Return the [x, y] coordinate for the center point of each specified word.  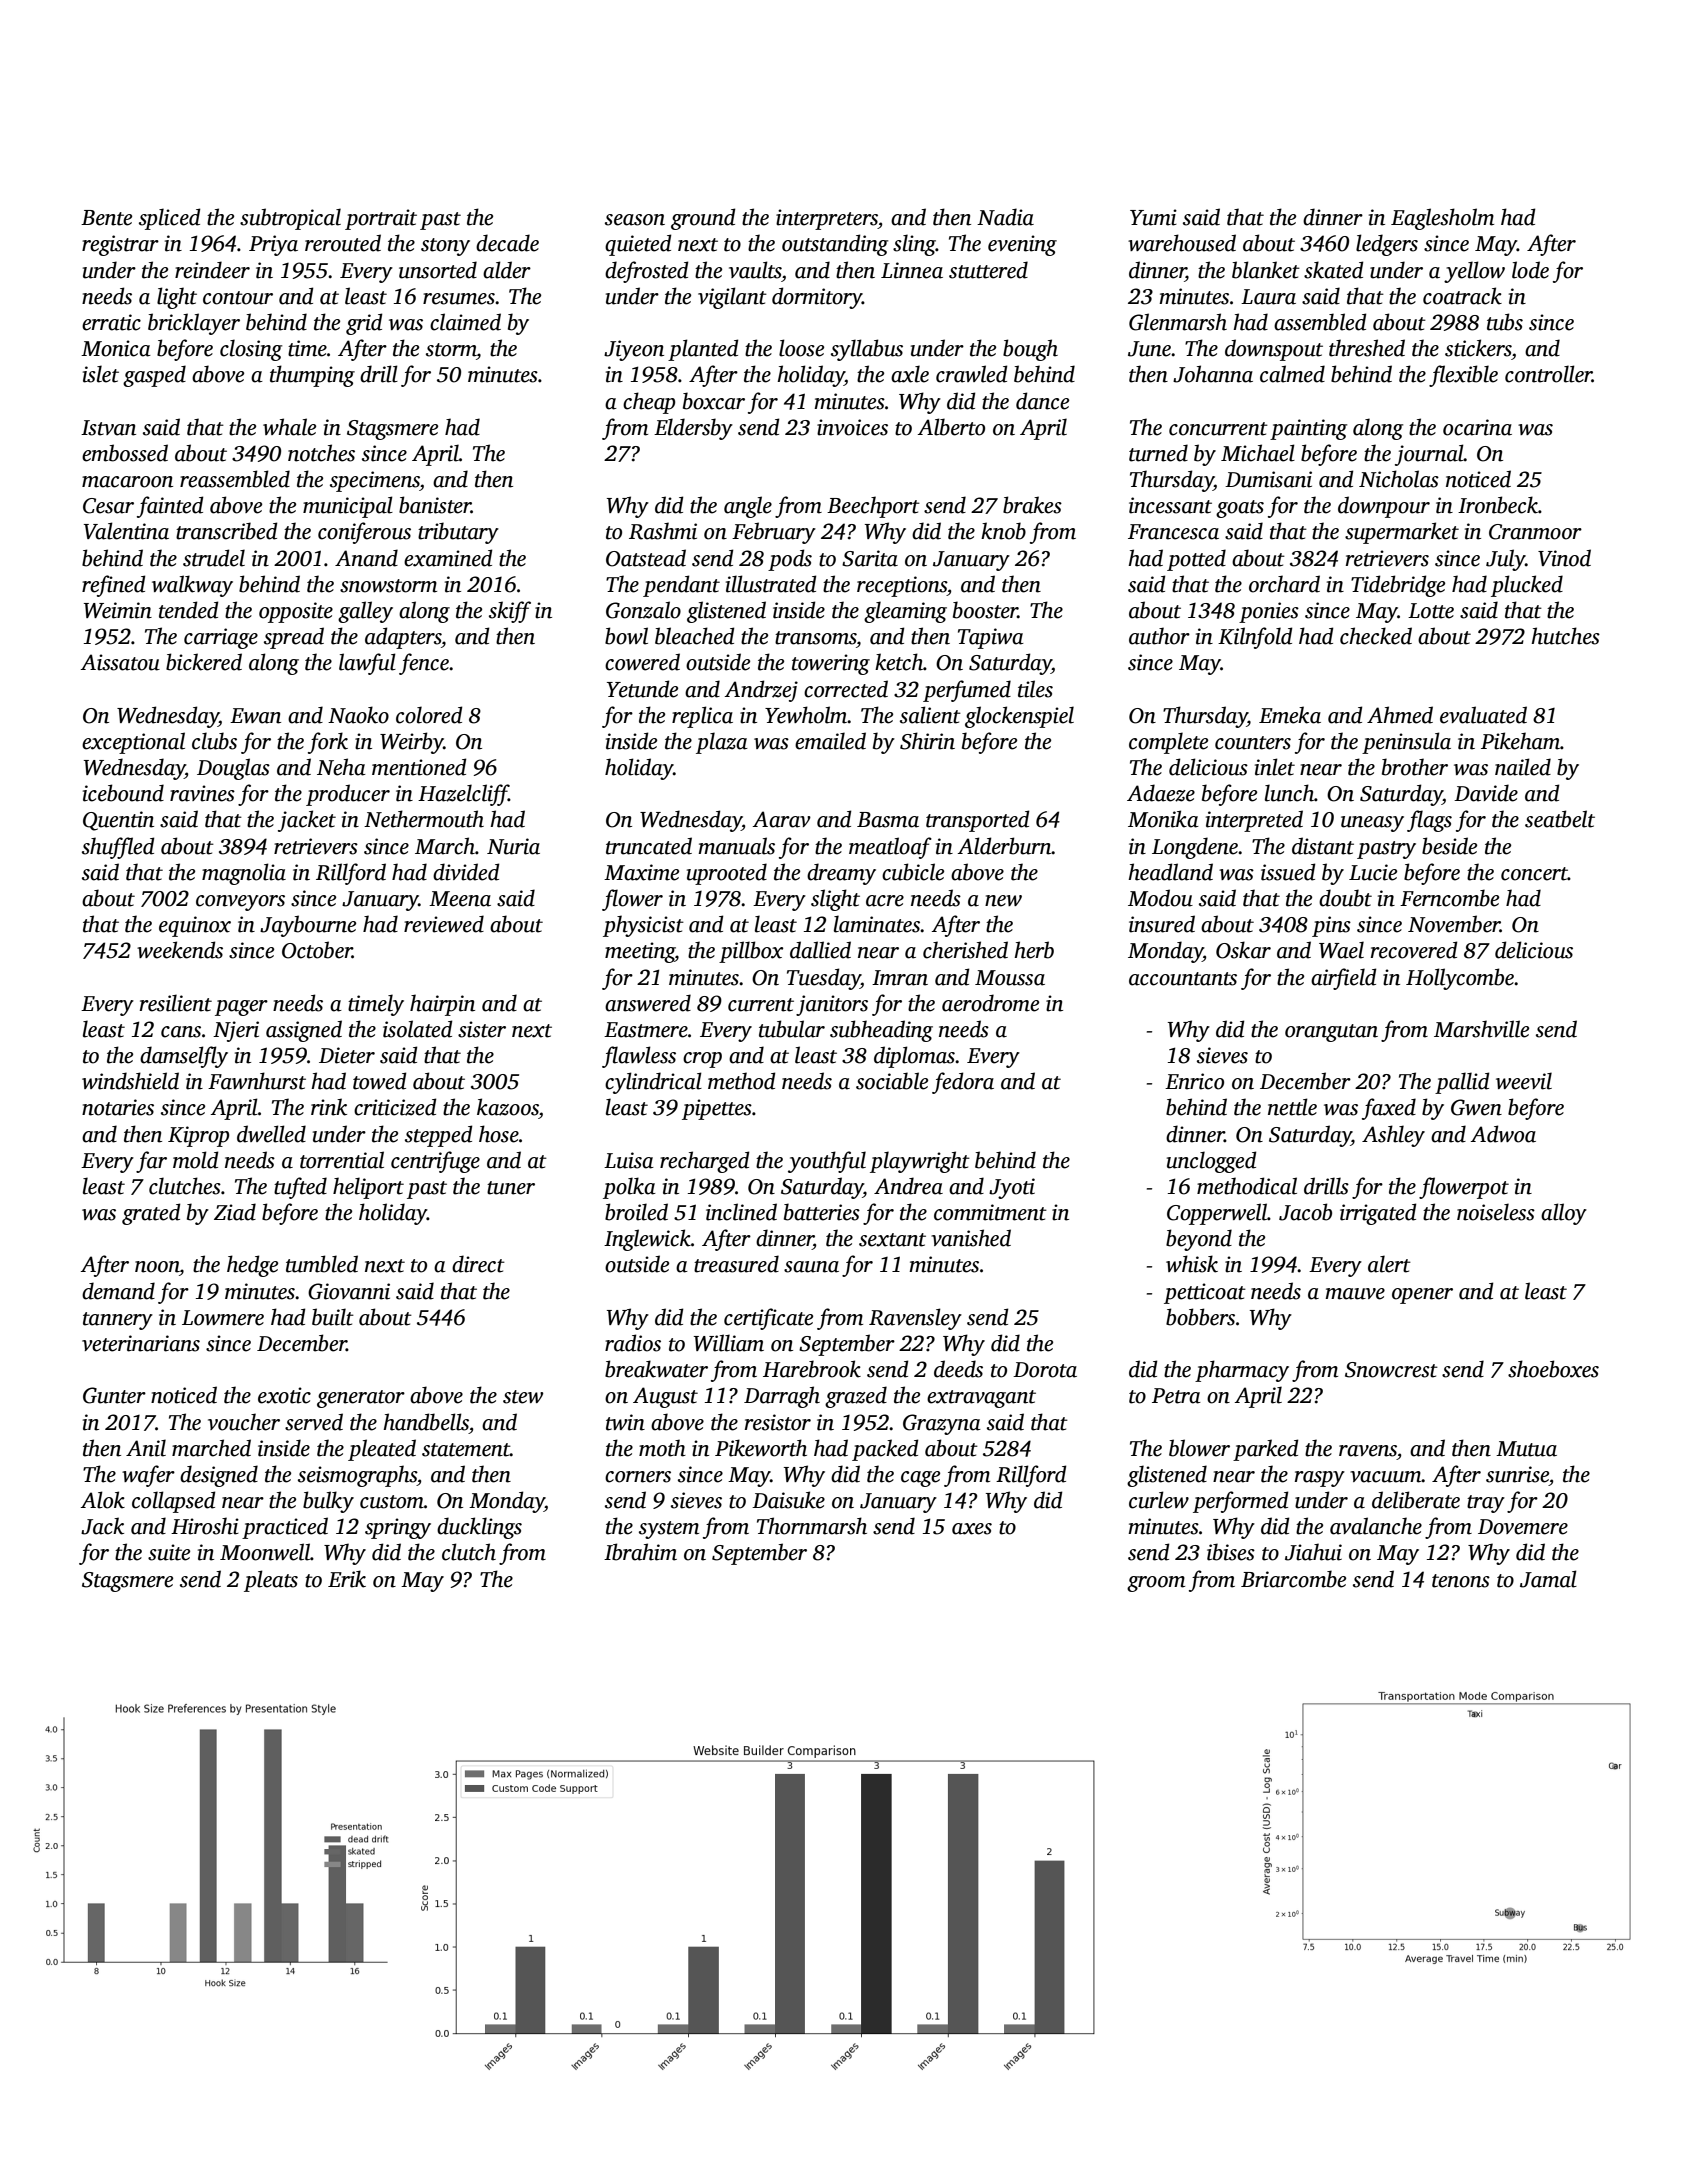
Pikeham [1520, 741]
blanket [1266, 270]
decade [507, 243]
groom [1156, 1584]
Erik [347, 1579]
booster [985, 610]
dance [1042, 401]
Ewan [255, 716]
